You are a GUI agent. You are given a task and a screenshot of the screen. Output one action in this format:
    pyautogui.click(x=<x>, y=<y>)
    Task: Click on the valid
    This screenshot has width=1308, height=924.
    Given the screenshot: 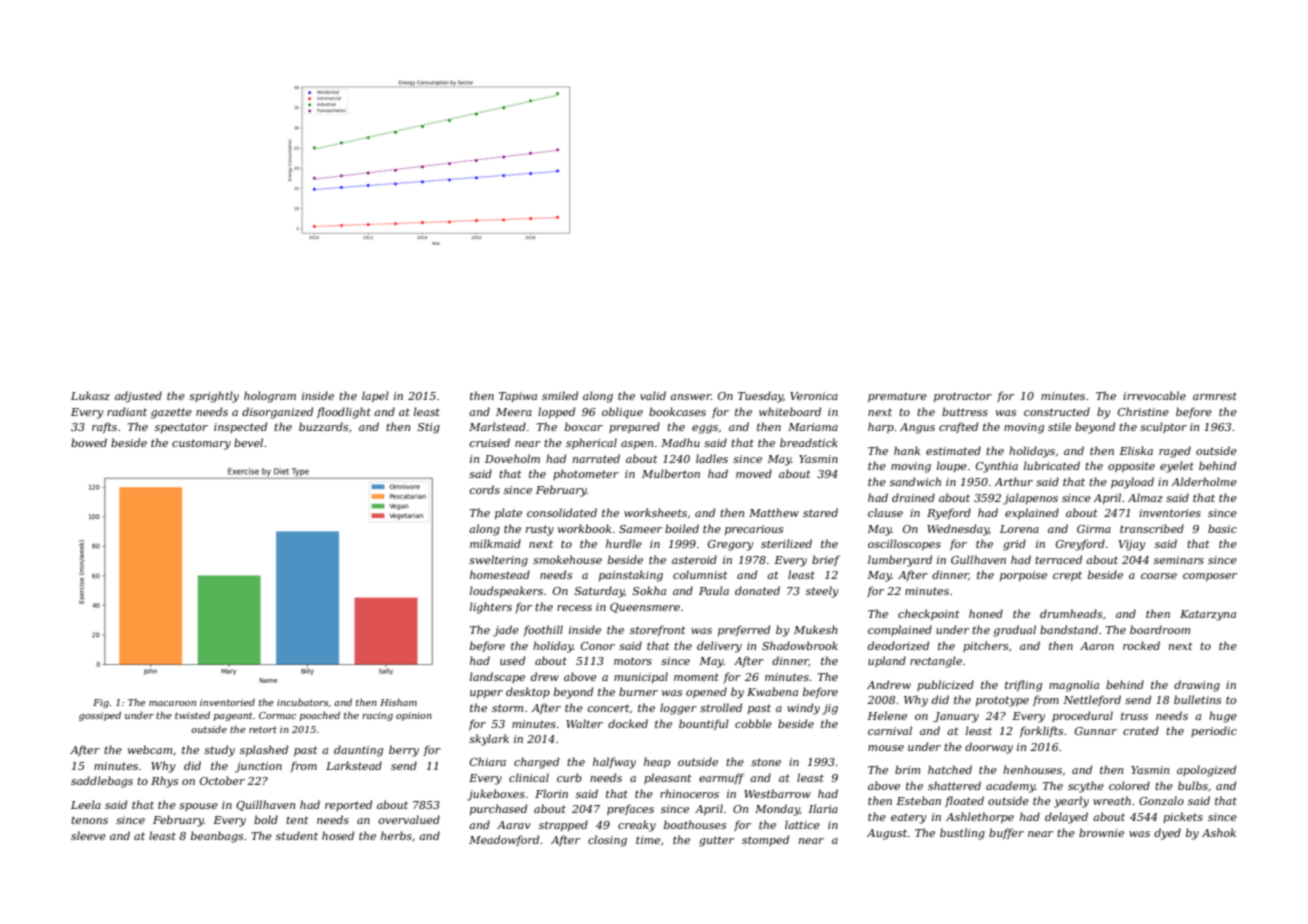 What is the action you would take?
    pyautogui.click(x=653, y=395)
